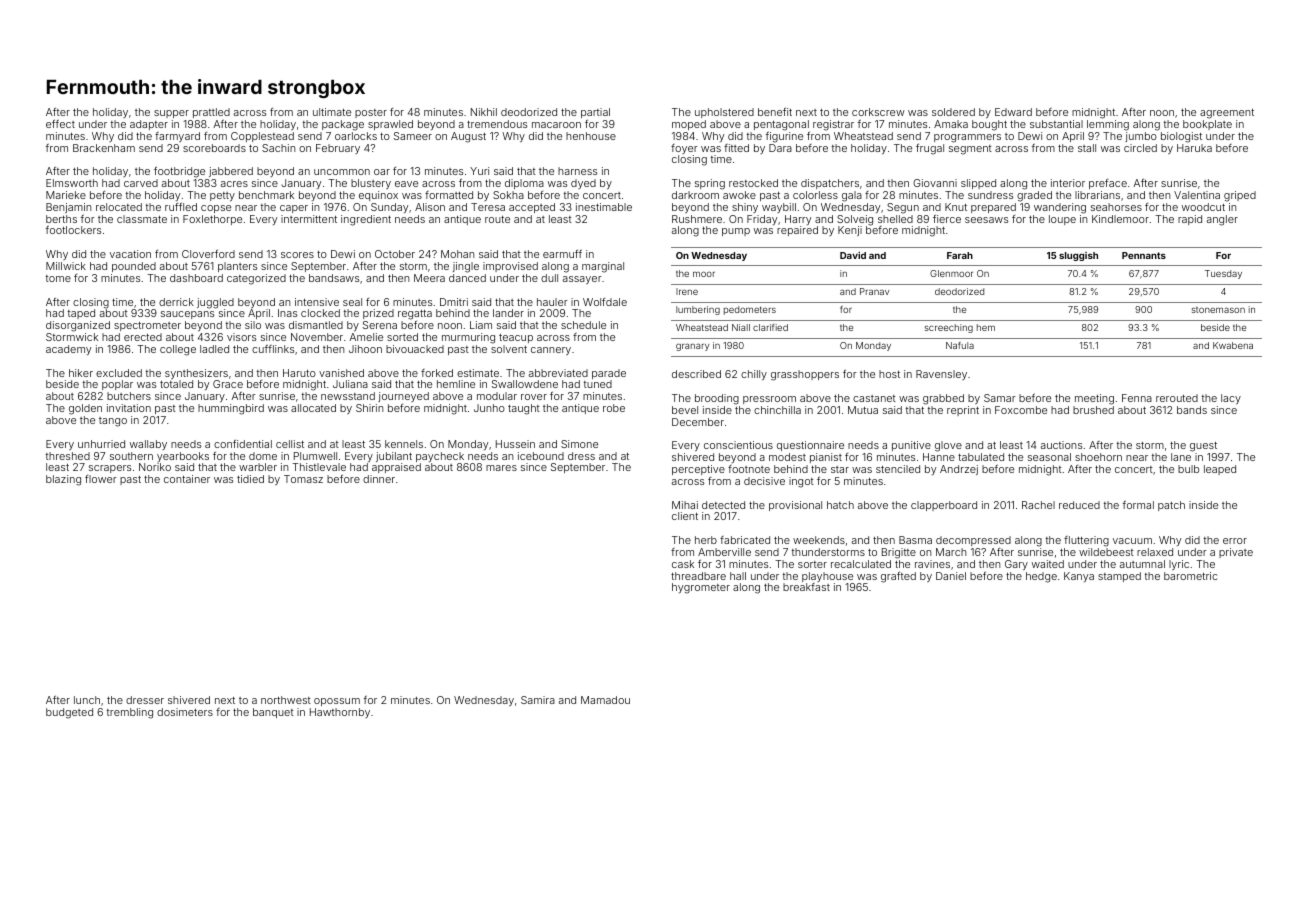 The image size is (1308, 924). I want to click on formatted, so click(449, 195).
